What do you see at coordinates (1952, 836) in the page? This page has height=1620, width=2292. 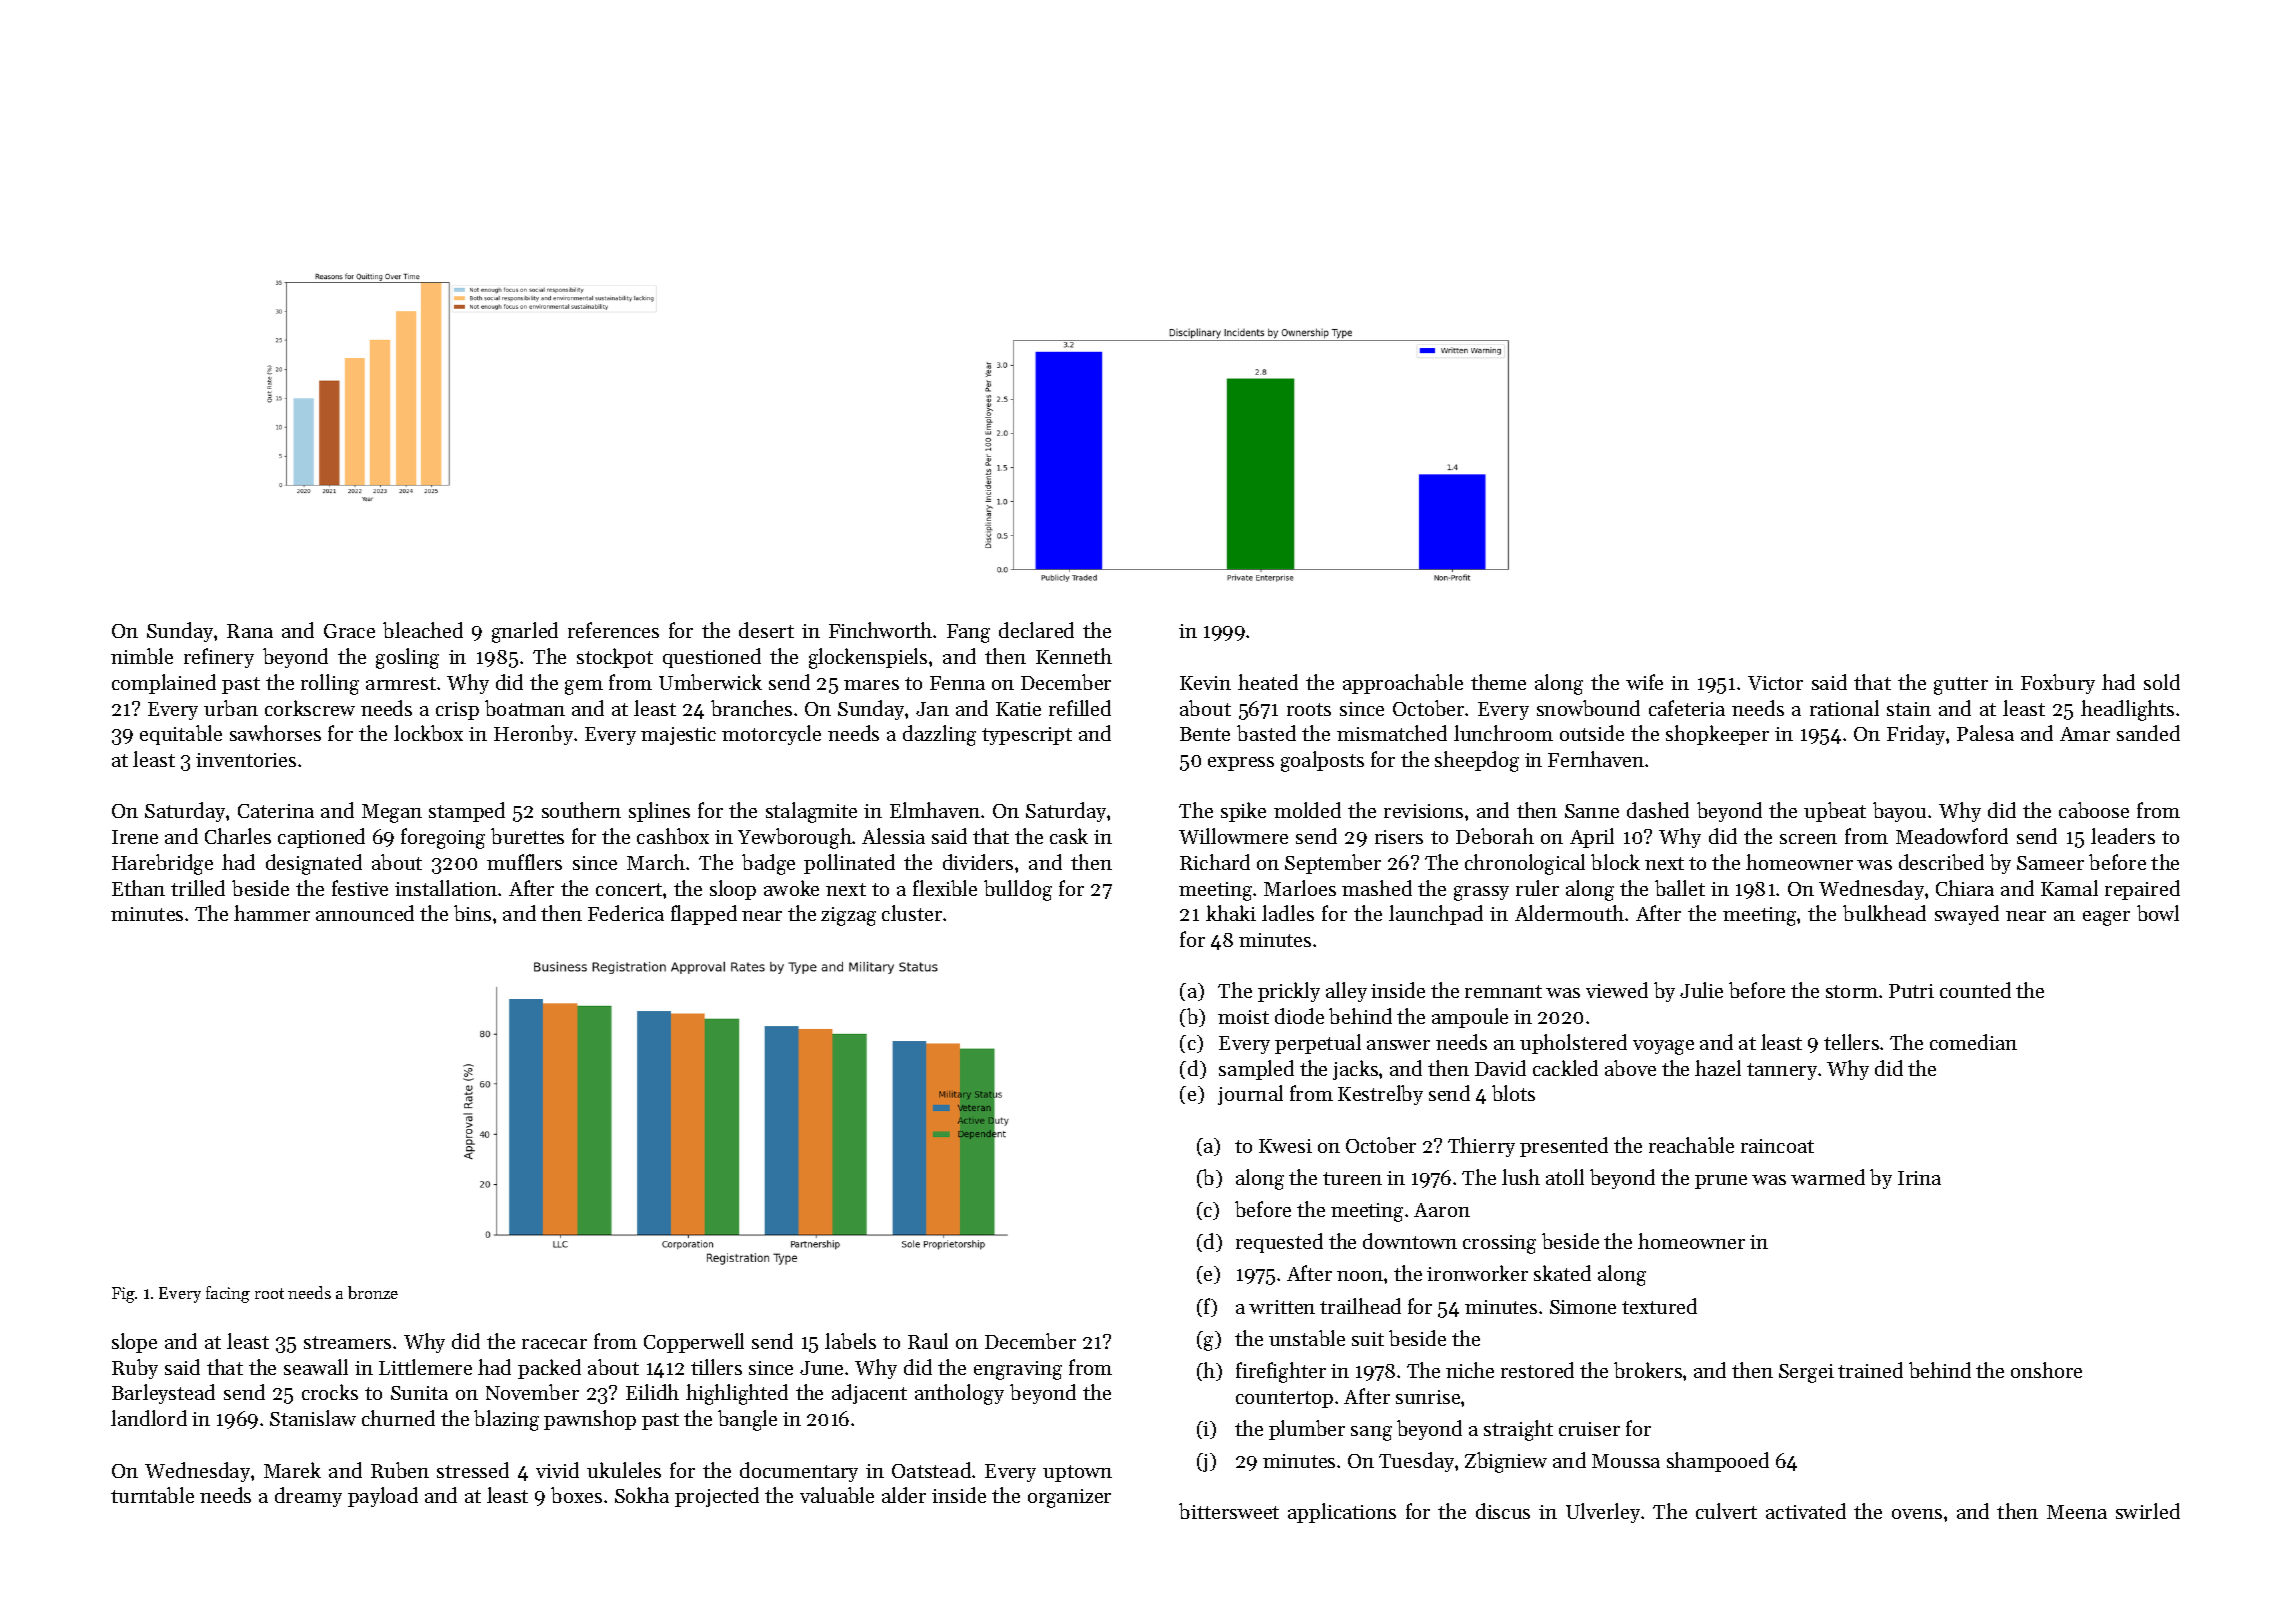 I see `Meadowford` at bounding box center [1952, 836].
